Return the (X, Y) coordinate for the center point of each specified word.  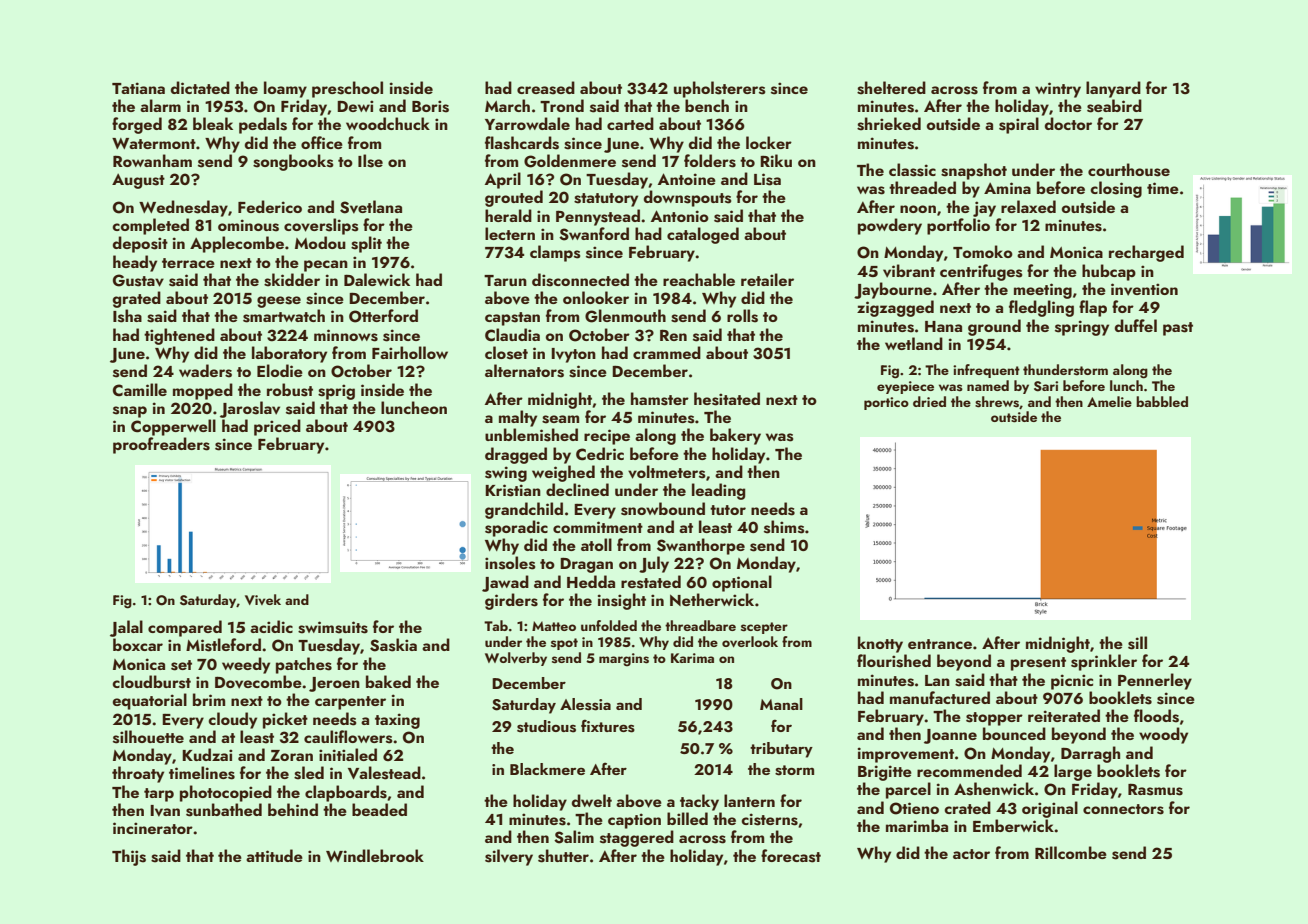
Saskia (393, 645)
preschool (347, 89)
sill (1137, 643)
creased (546, 88)
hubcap (1109, 272)
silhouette (148, 737)
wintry (1058, 90)
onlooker (596, 297)
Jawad (505, 583)
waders (205, 371)
